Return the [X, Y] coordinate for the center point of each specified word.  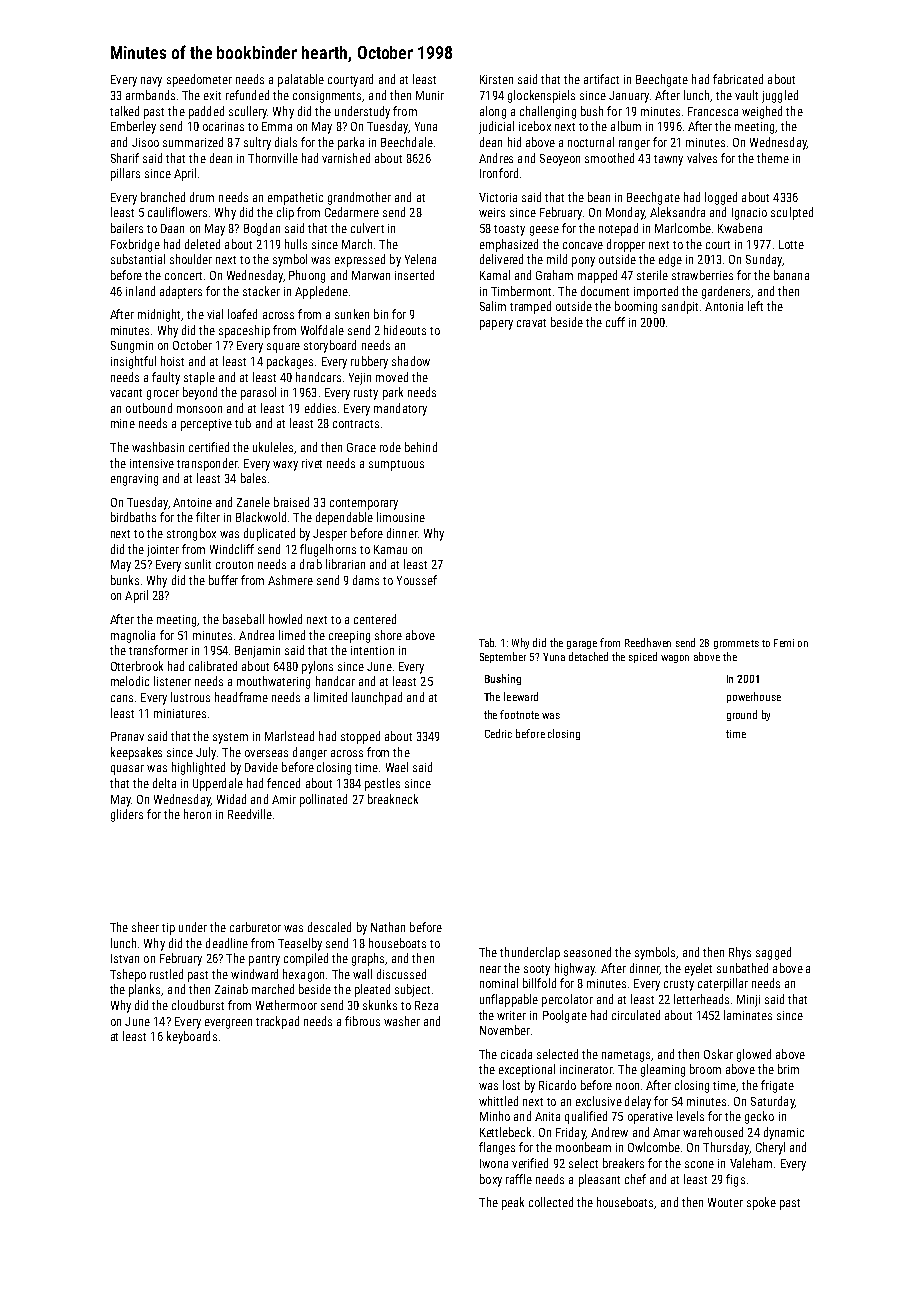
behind [421, 447]
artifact [601, 79]
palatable [301, 80]
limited [330, 697]
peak [513, 1203]
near [490, 969]
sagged [773, 953]
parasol [258, 393]
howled [285, 619]
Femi [784, 643]
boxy [491, 1180]
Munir [430, 95]
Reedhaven [648, 642]
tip [168, 929]
